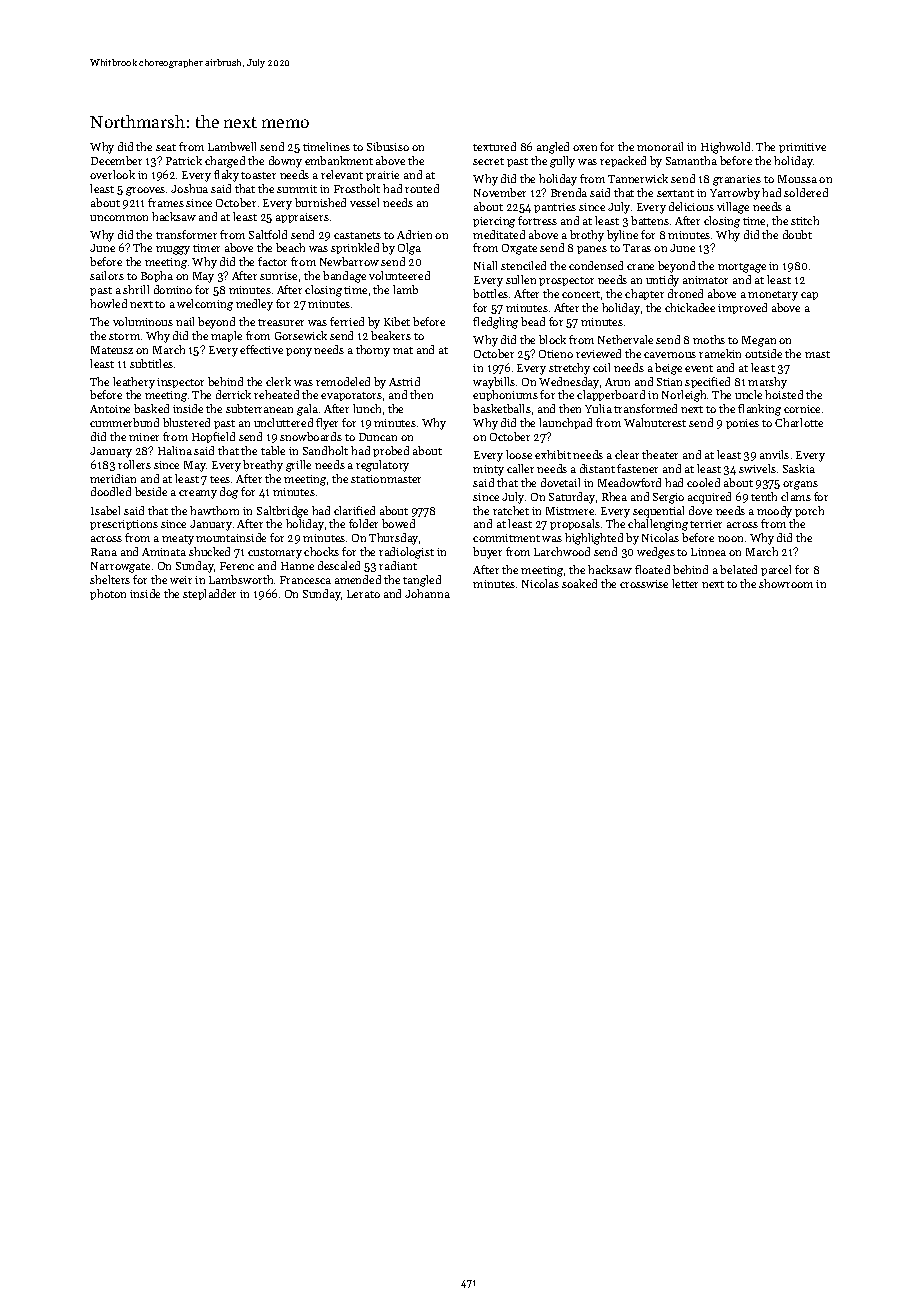 The width and height of the screenshot is (924, 1308). Describe the element at coordinates (494, 383) in the screenshot. I see `waybills` at that location.
